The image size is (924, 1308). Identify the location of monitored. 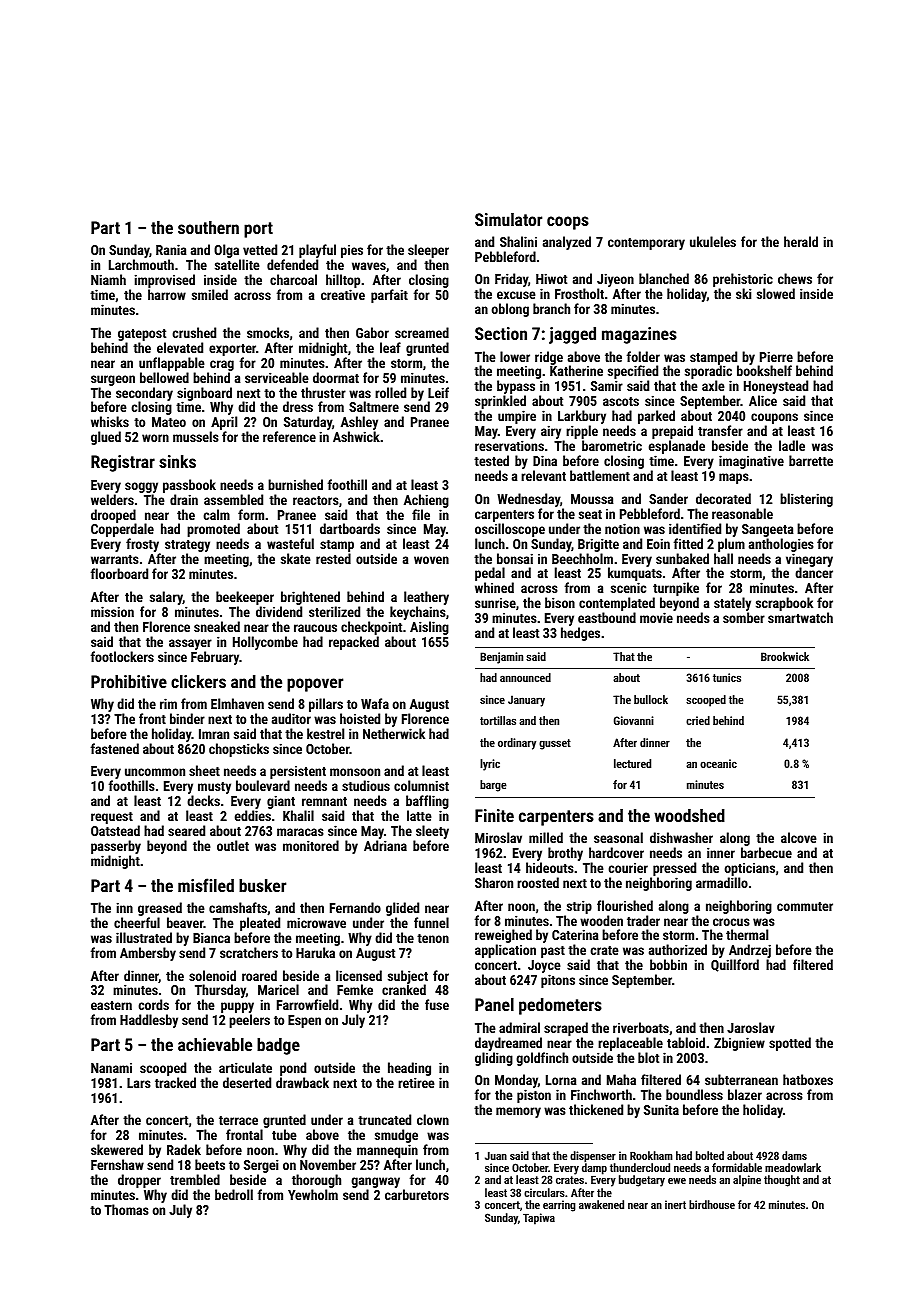
(311, 845).
